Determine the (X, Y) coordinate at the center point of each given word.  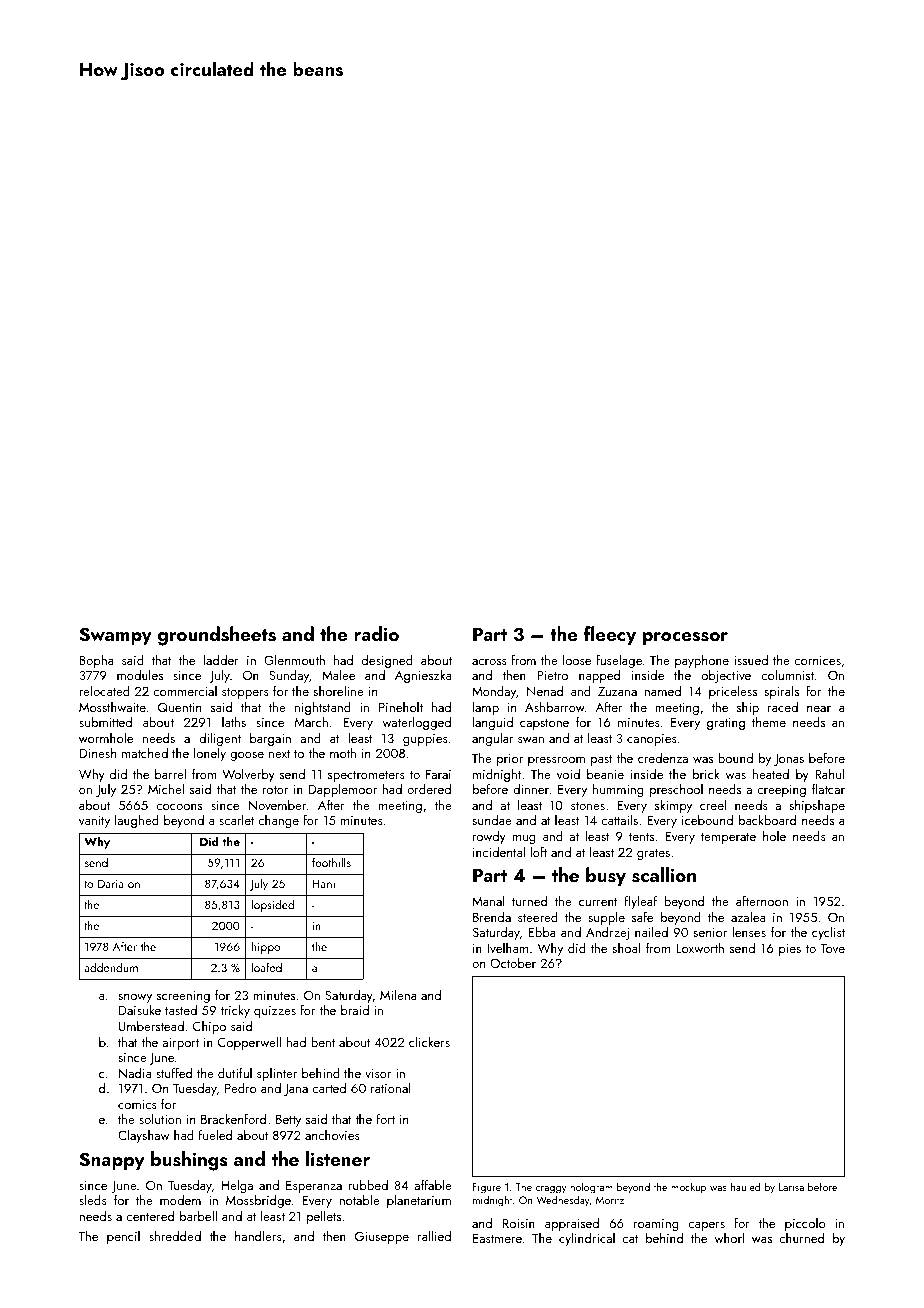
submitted (105, 721)
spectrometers (366, 776)
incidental (499, 852)
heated (771, 773)
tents (641, 837)
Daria (111, 883)
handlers (258, 1235)
